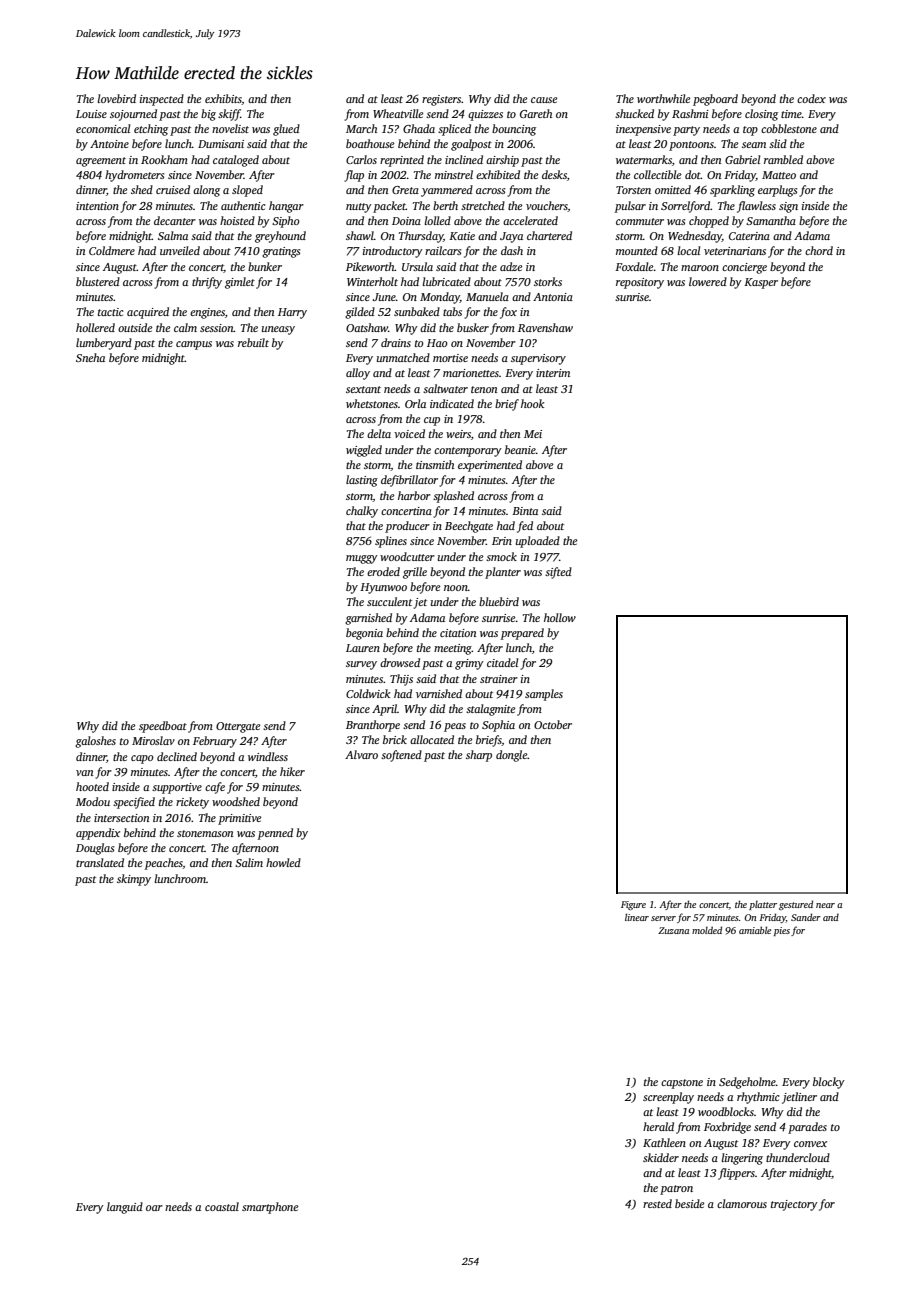 Image resolution: width=924 pixels, height=1308 pixels. What do you see at coordinates (657, 1203) in the document?
I see `rested` at bounding box center [657, 1203].
